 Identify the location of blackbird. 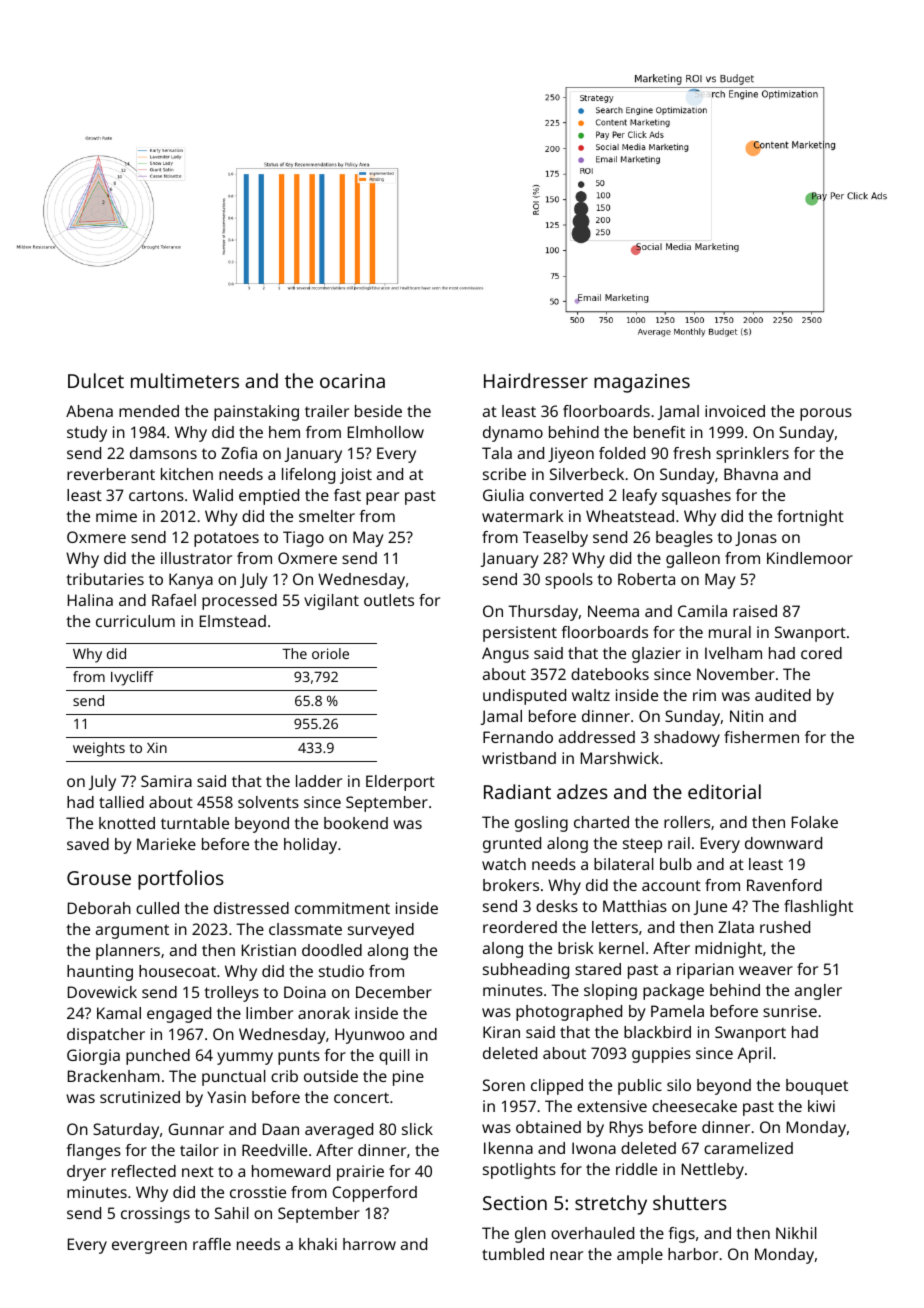
(657, 1032).
